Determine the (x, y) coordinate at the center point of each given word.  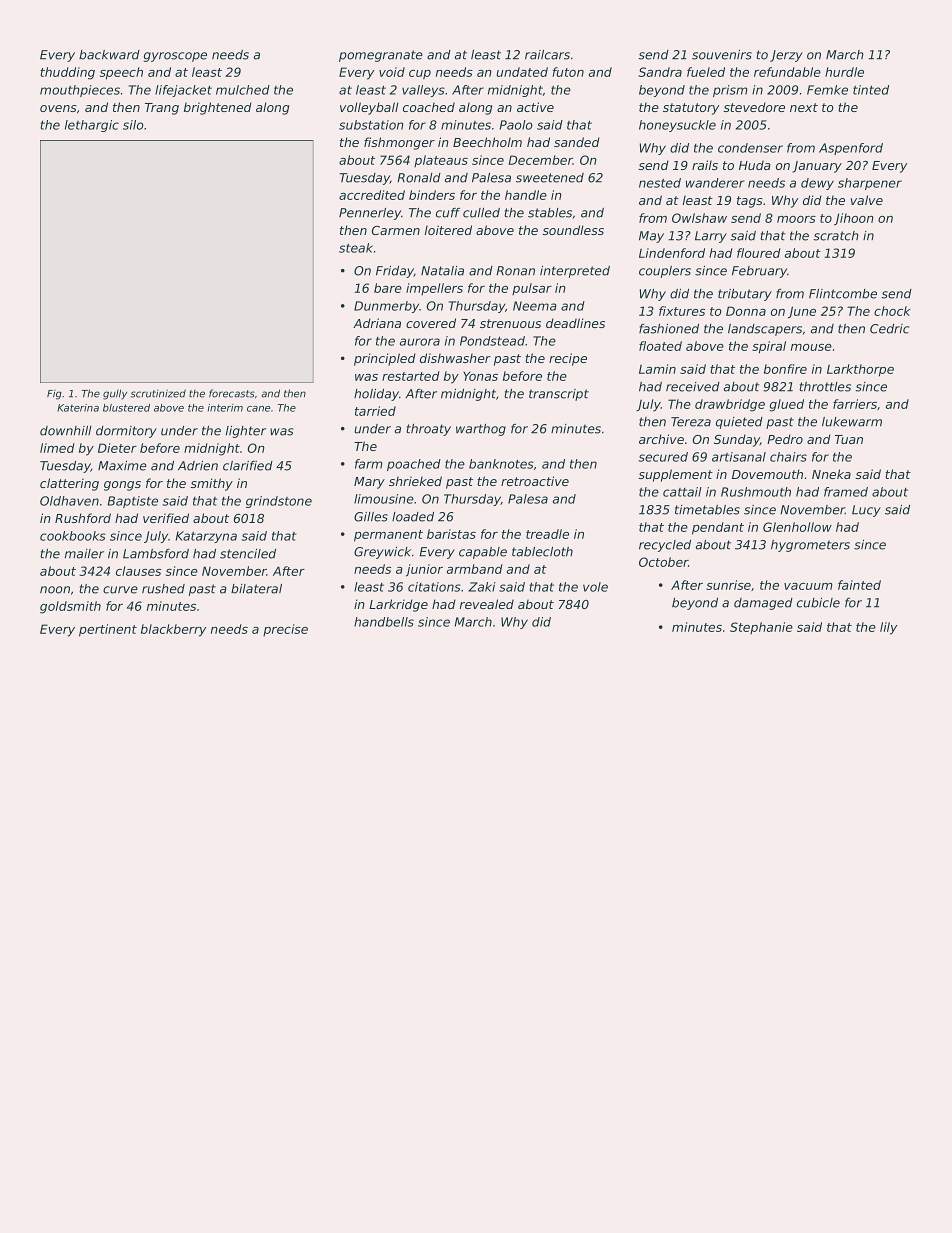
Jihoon (854, 219)
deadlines (575, 323)
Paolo (516, 125)
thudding (67, 73)
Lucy (866, 511)
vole (595, 587)
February (759, 272)
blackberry (173, 630)
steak (356, 248)
